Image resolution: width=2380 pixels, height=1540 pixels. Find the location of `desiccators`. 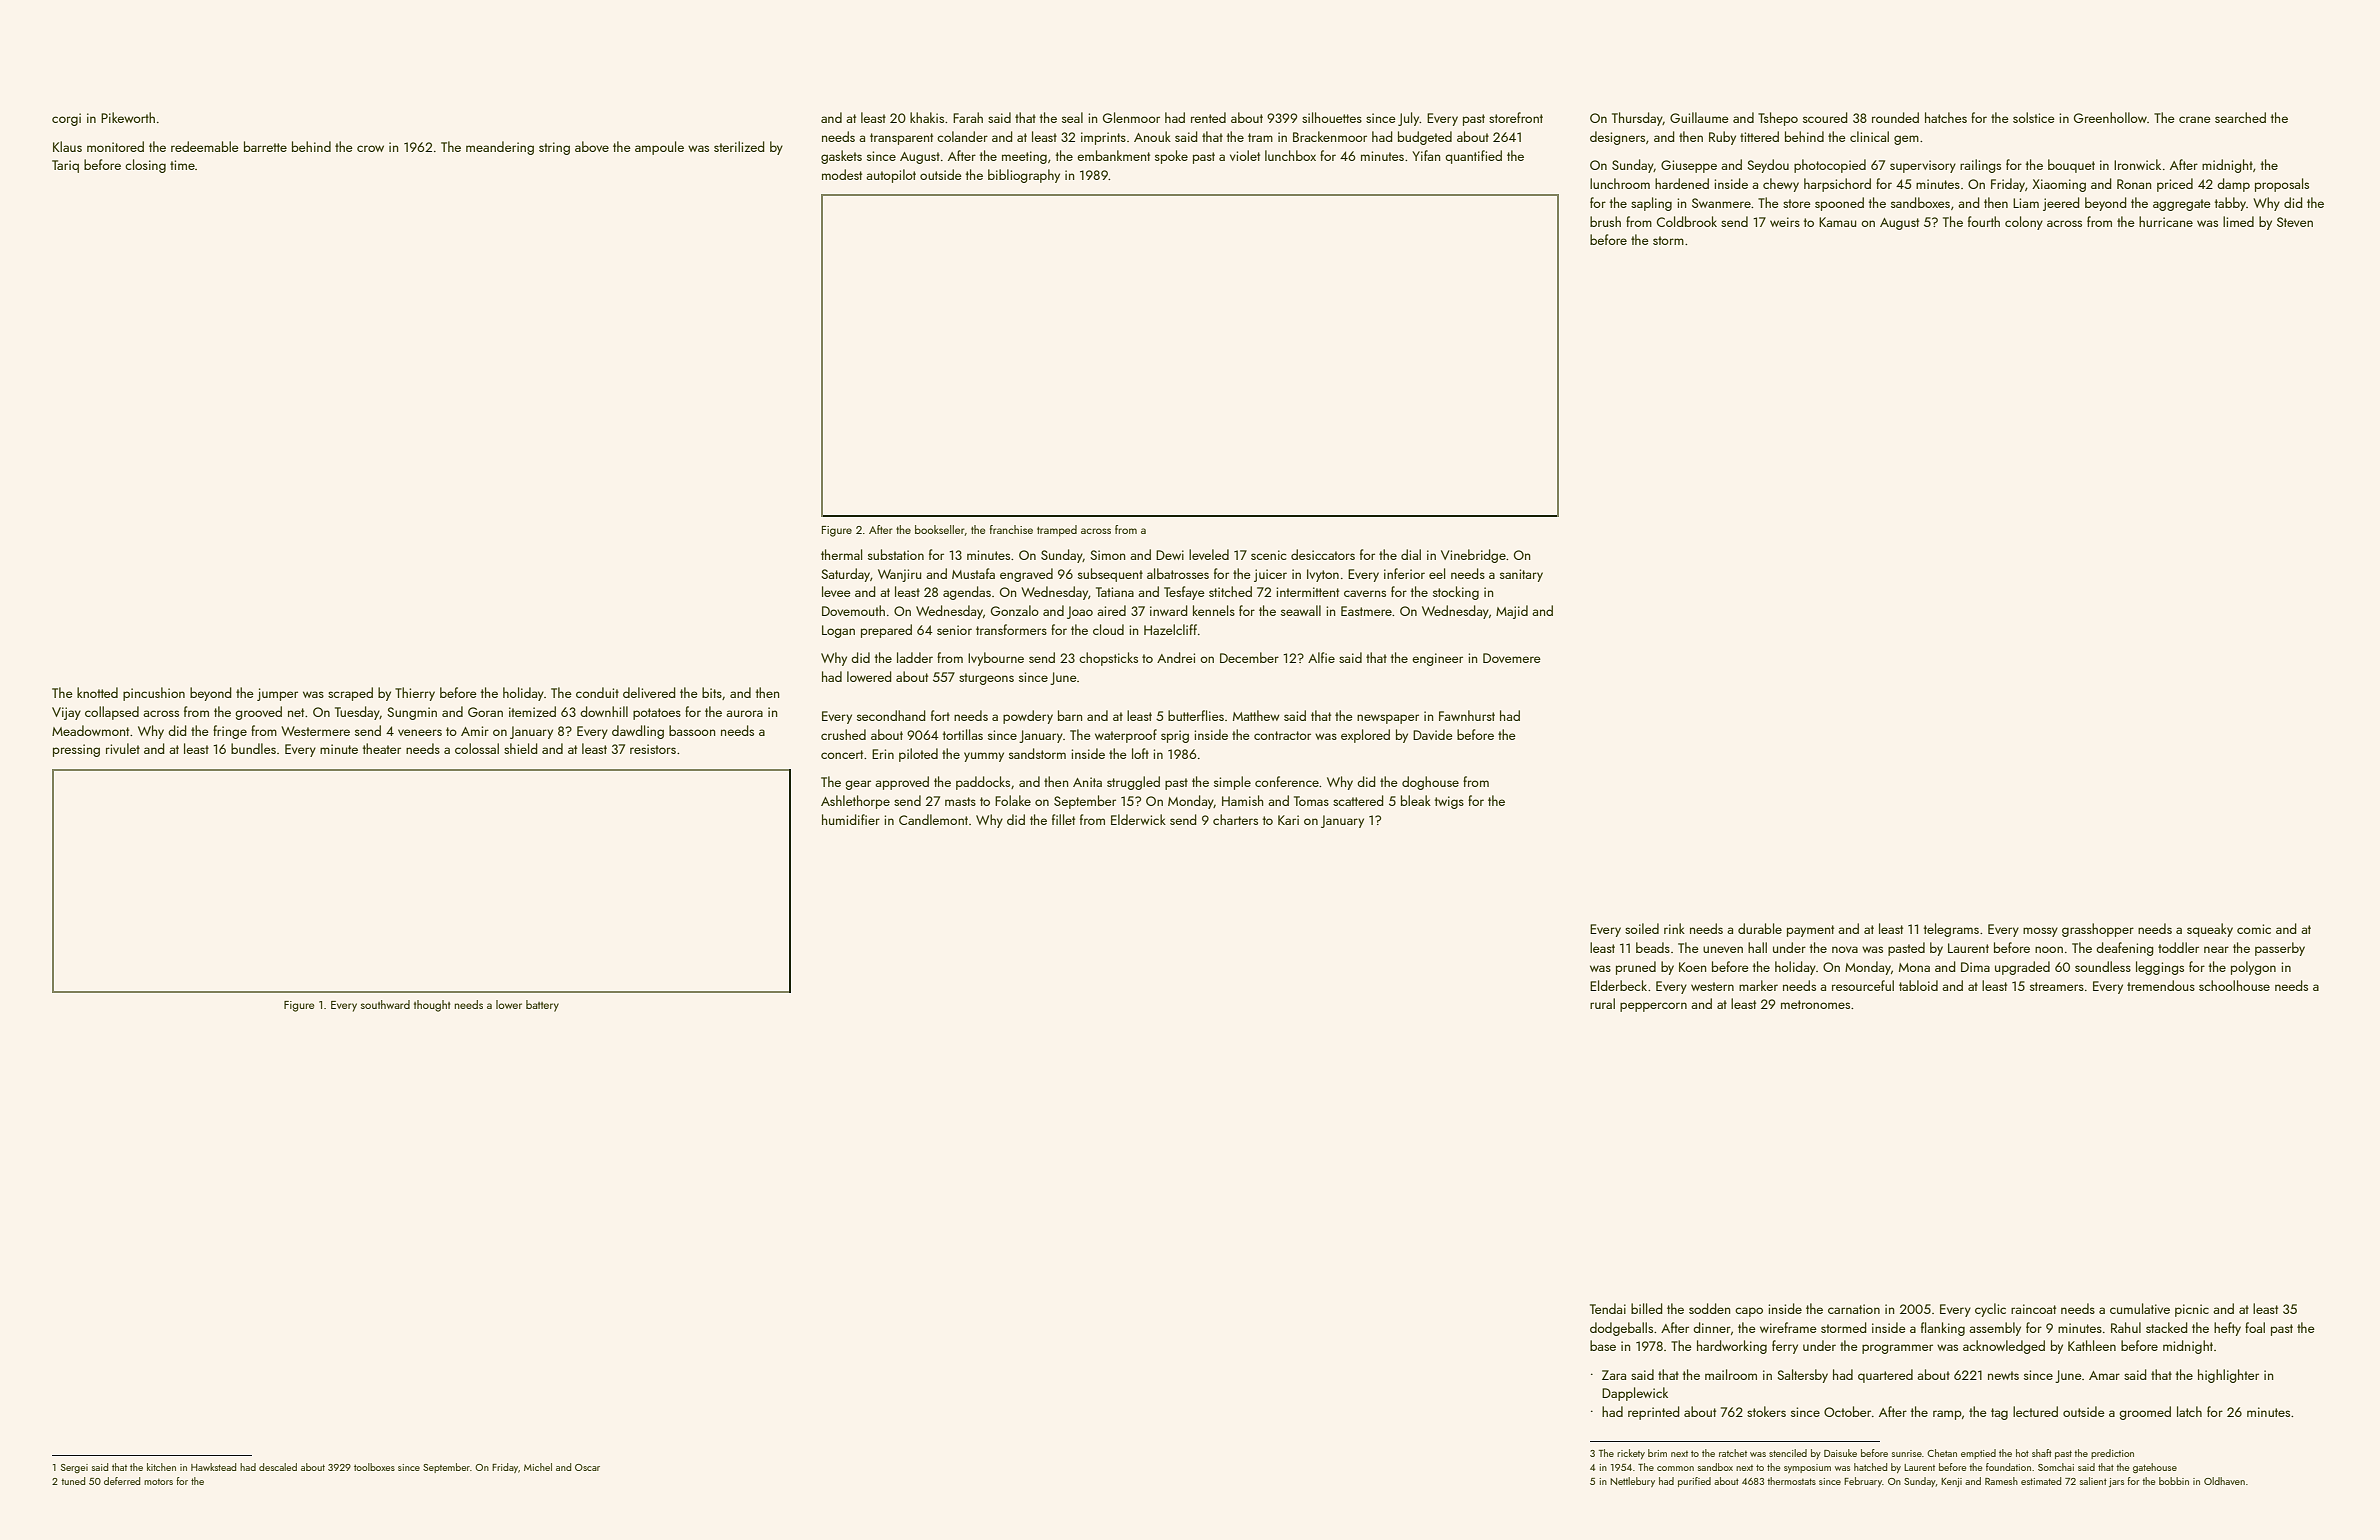

desiccators is located at coordinates (1323, 554).
